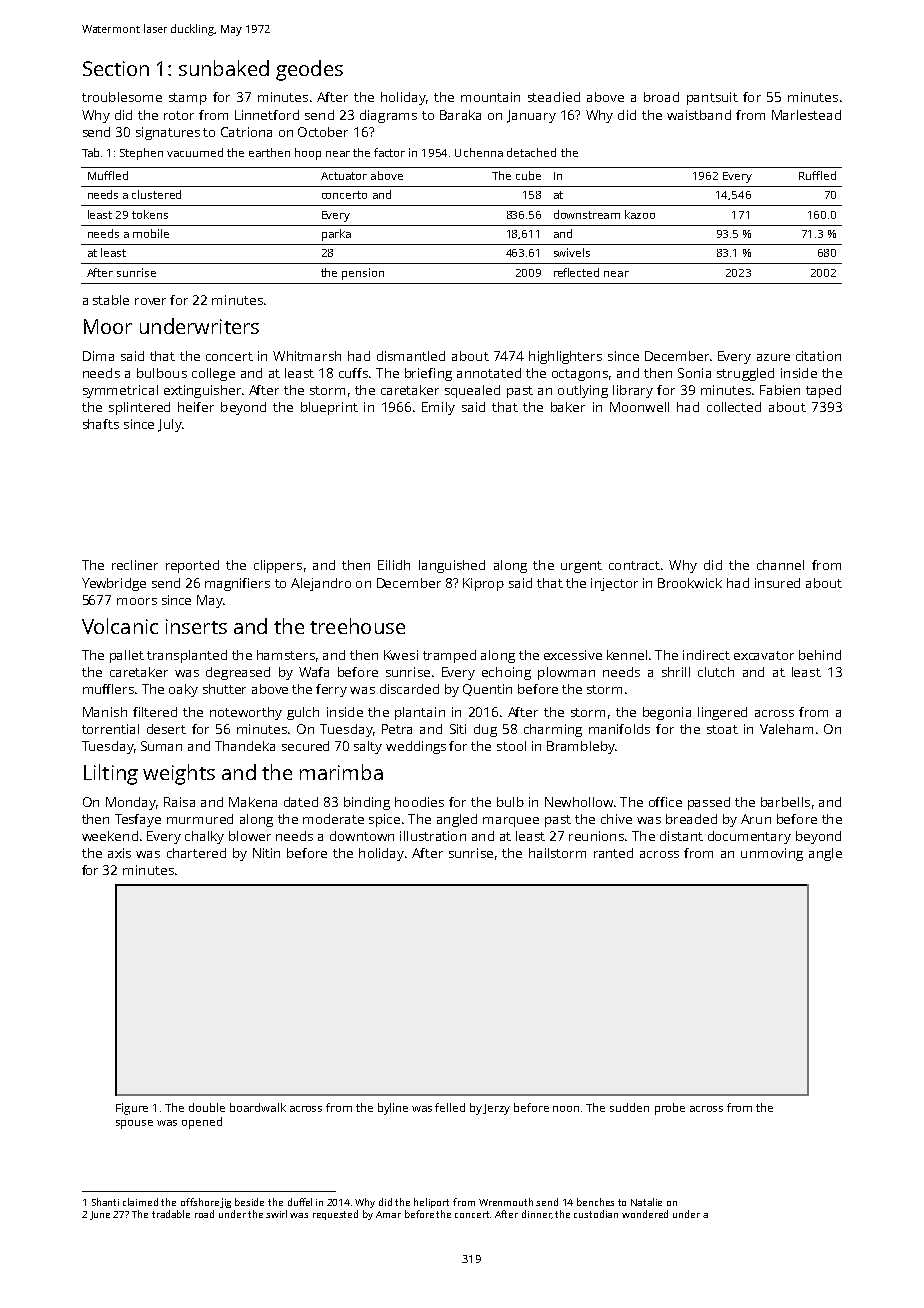  What do you see at coordinates (572, 252) in the screenshot?
I see `swivels` at bounding box center [572, 252].
